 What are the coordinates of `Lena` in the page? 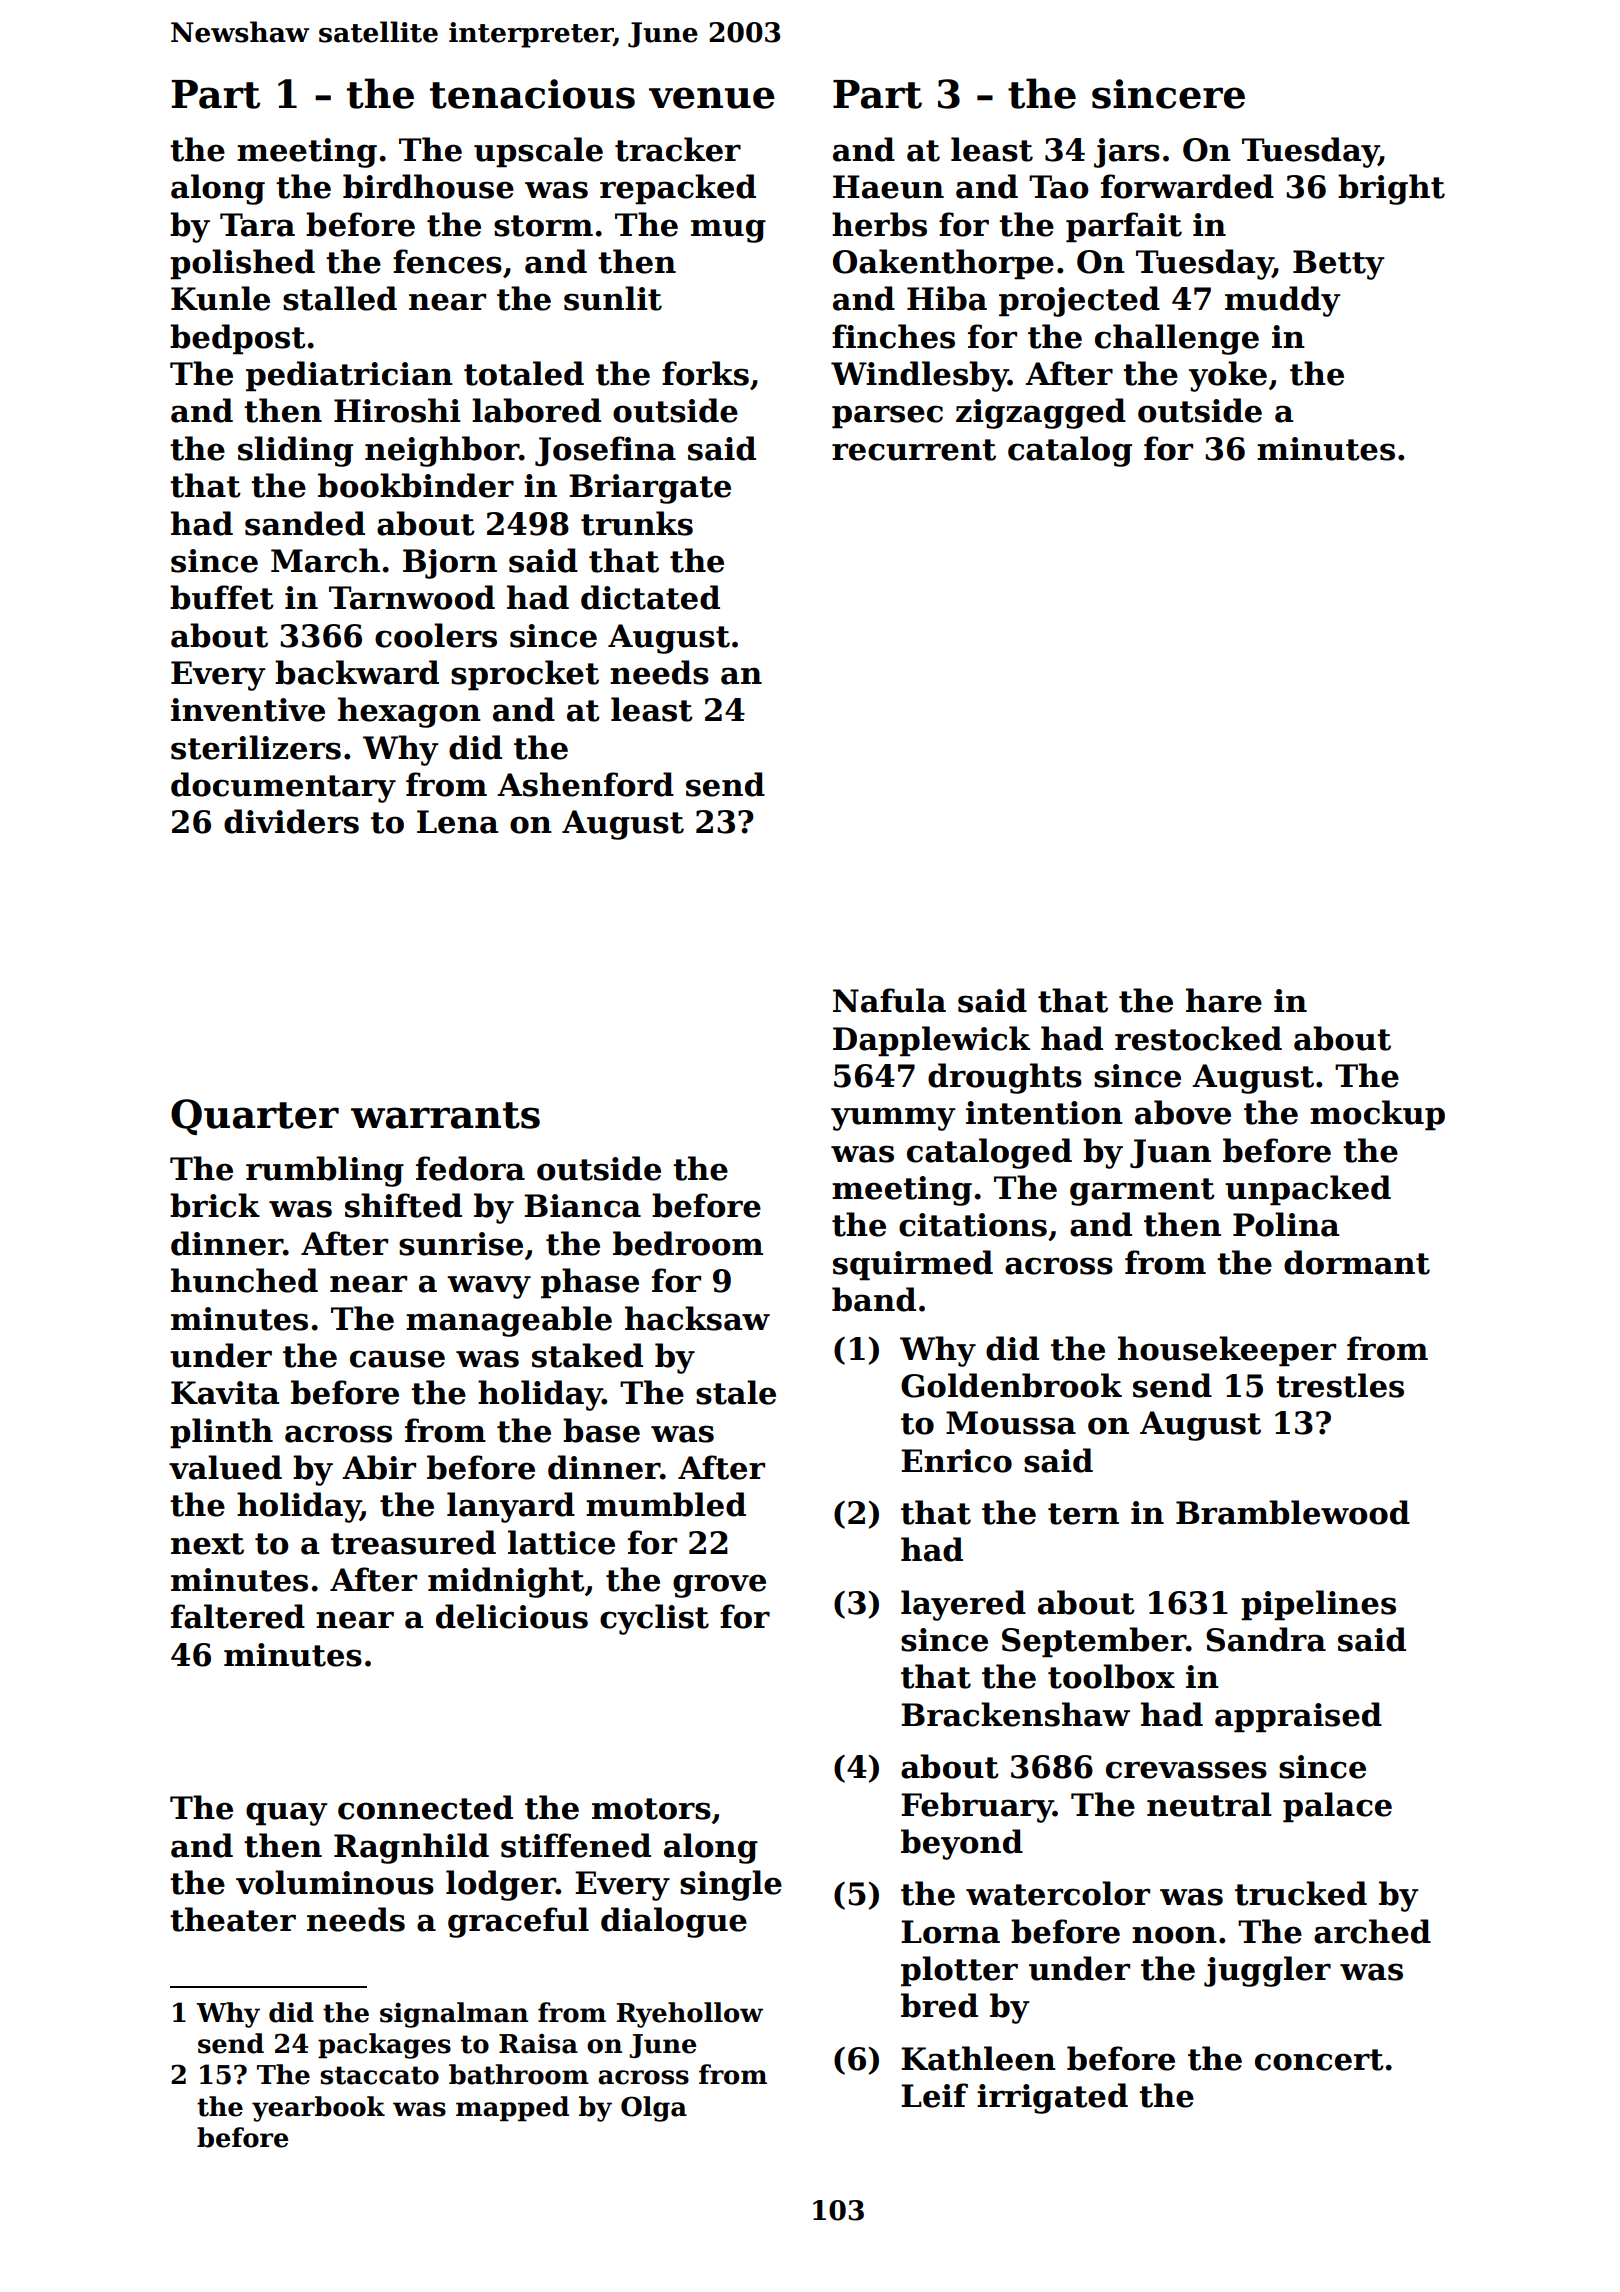 It's located at (457, 822).
